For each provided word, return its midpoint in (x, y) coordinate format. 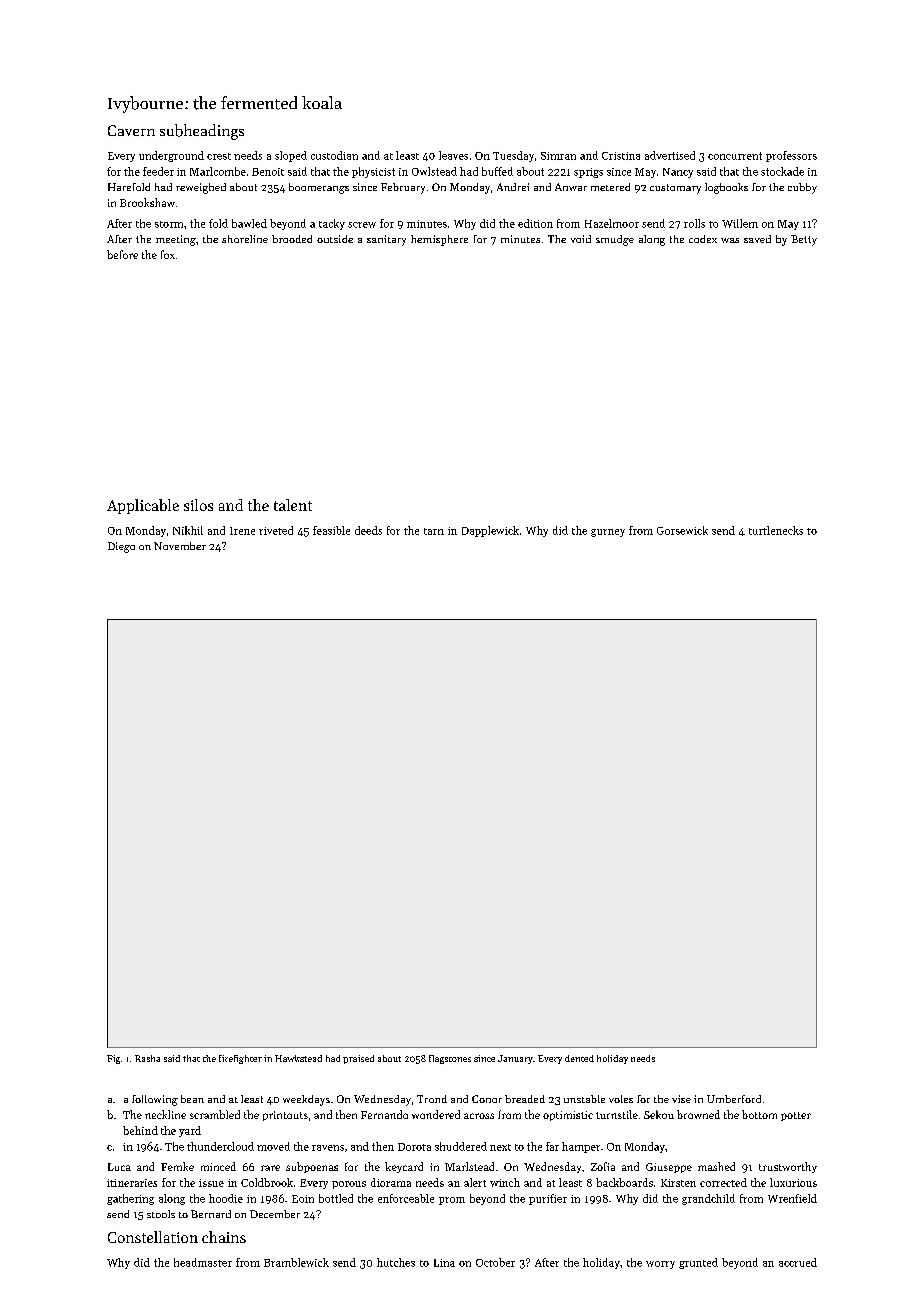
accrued (798, 1262)
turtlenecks (776, 530)
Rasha (147, 1058)
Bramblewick (296, 1262)
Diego (121, 547)
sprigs (588, 173)
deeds (368, 530)
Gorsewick (682, 530)
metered (610, 187)
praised (358, 1059)
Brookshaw (147, 202)
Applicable (143, 506)
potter (796, 1116)
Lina (444, 1263)
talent (293, 505)
